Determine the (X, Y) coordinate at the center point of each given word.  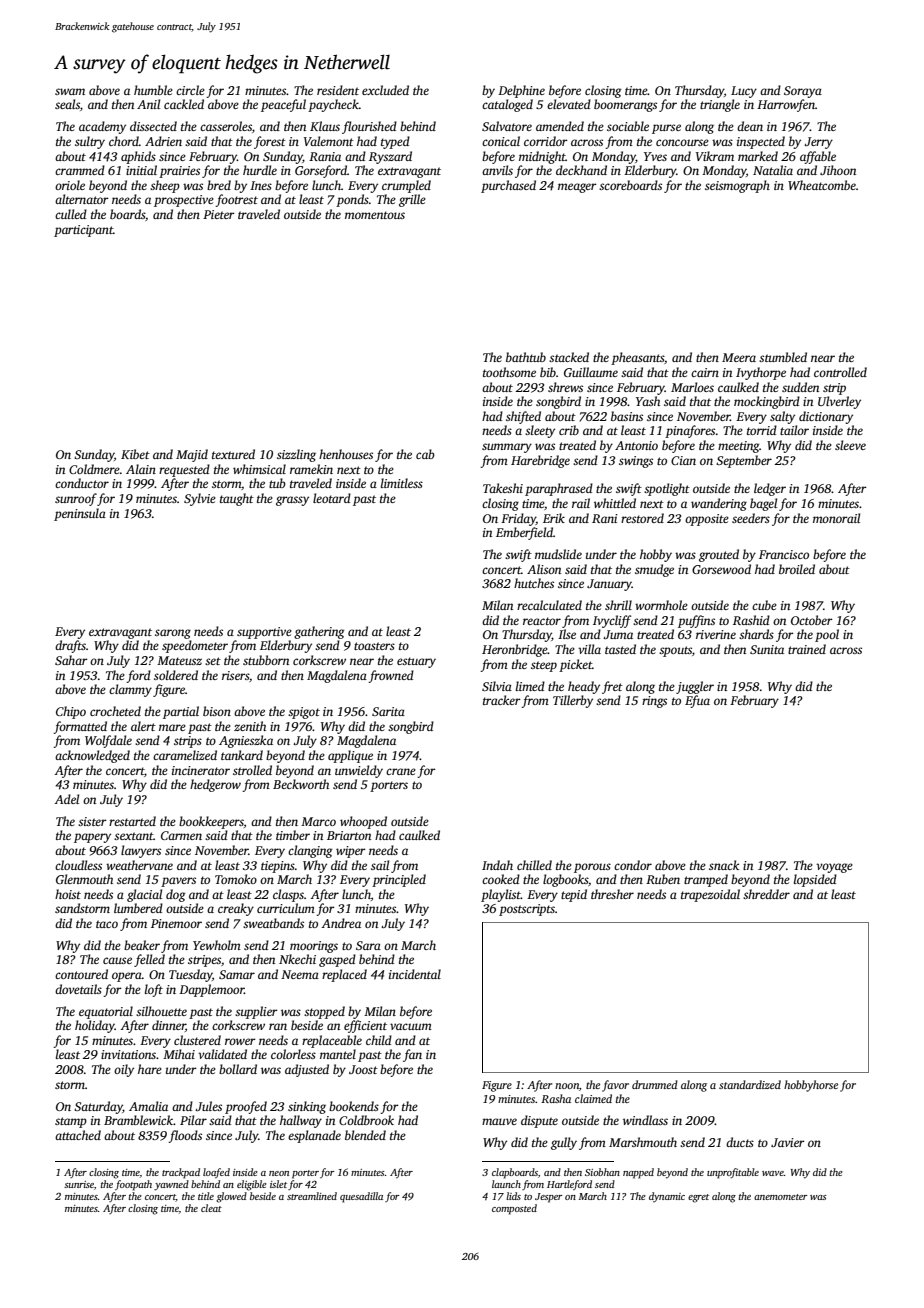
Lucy (744, 92)
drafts (70, 646)
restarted (132, 821)
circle (190, 90)
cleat (211, 1208)
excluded (385, 90)
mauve (499, 1121)
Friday (518, 519)
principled (399, 880)
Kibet (135, 454)
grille (412, 200)
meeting (739, 447)
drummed (655, 1084)
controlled (840, 372)
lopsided (815, 880)
